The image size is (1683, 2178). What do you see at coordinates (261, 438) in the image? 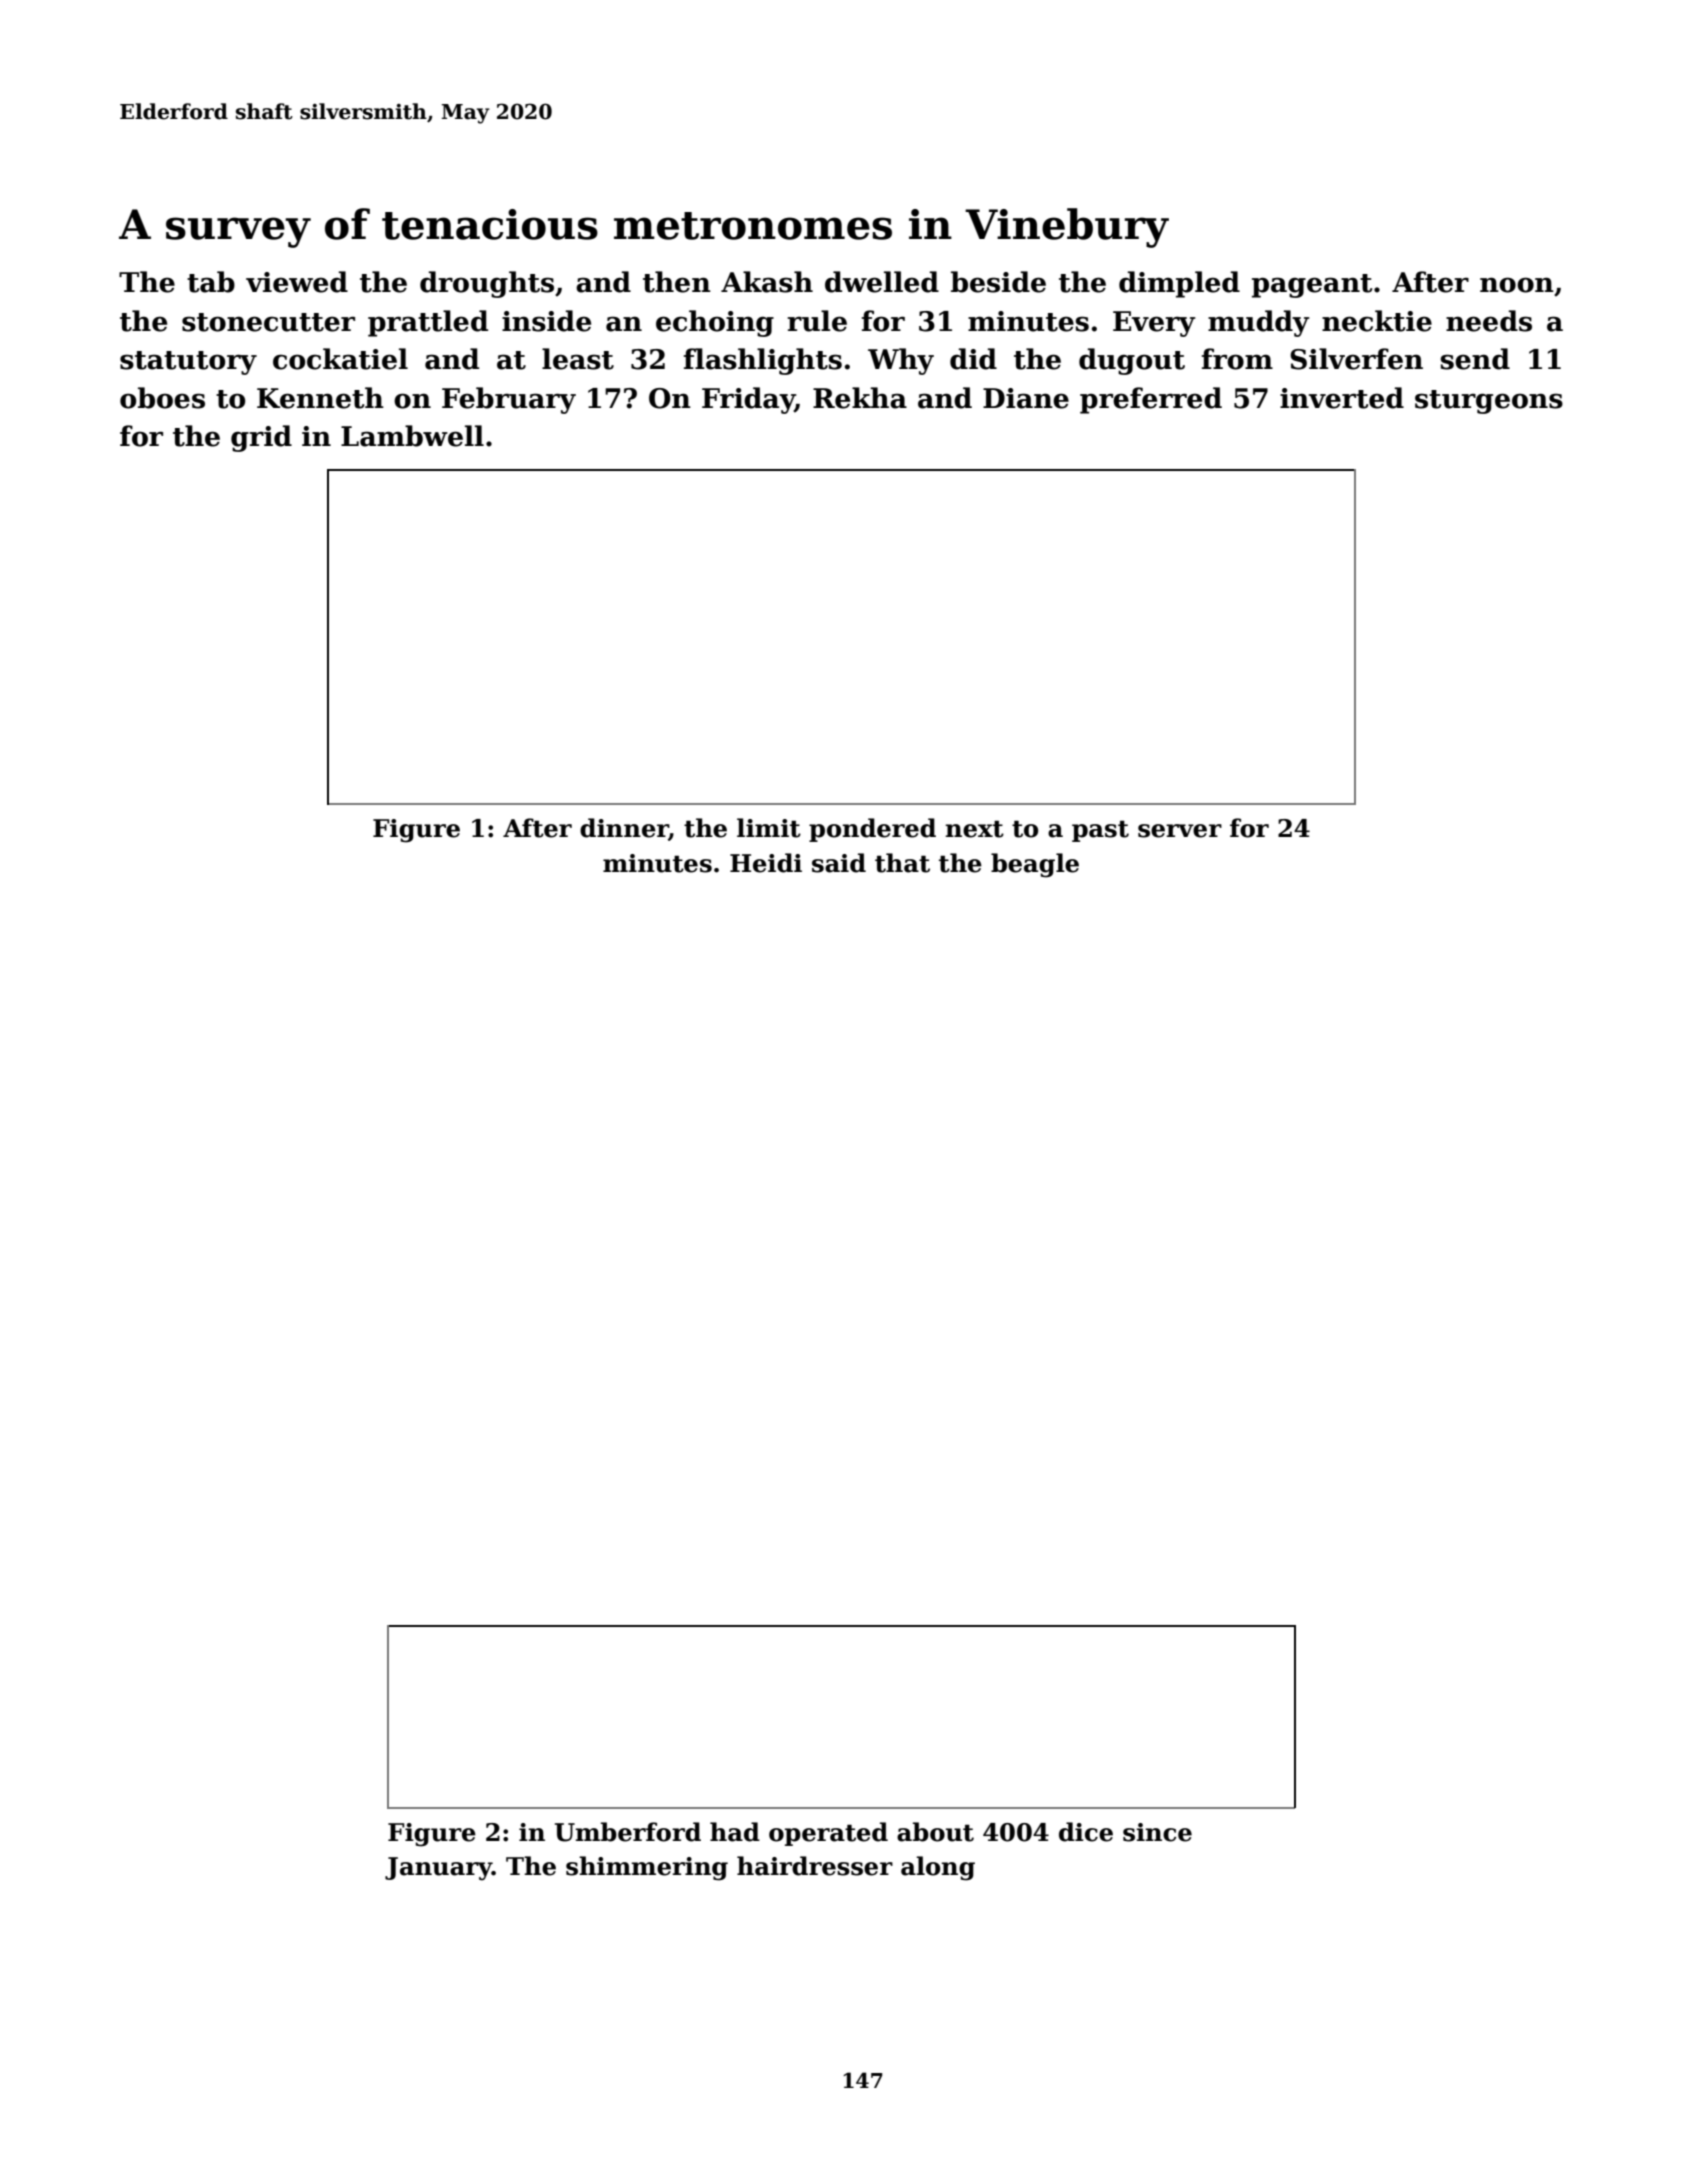
I see `grid` at bounding box center [261, 438].
